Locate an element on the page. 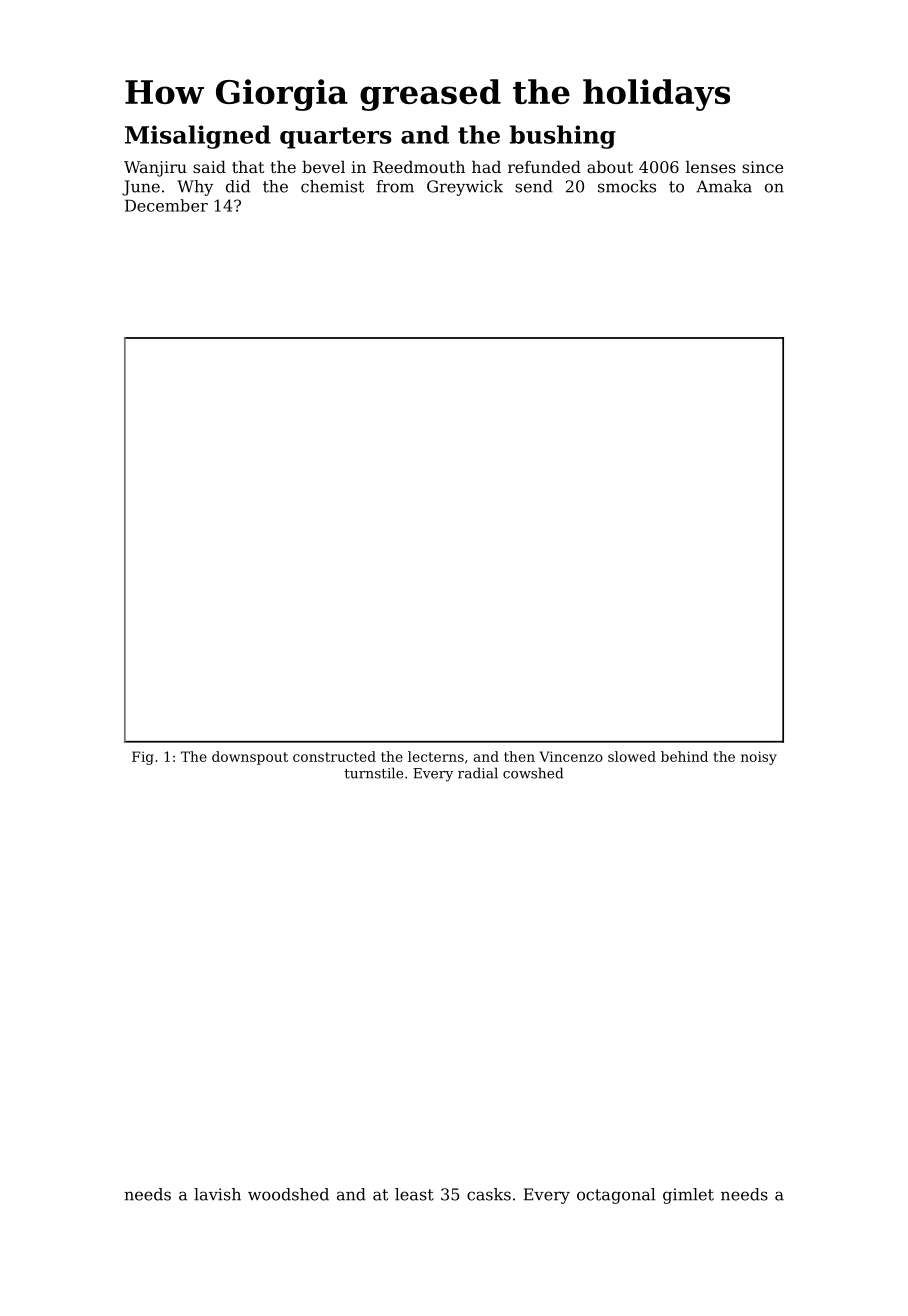 The height and width of the image is (1316, 908). then is located at coordinates (519, 756).
